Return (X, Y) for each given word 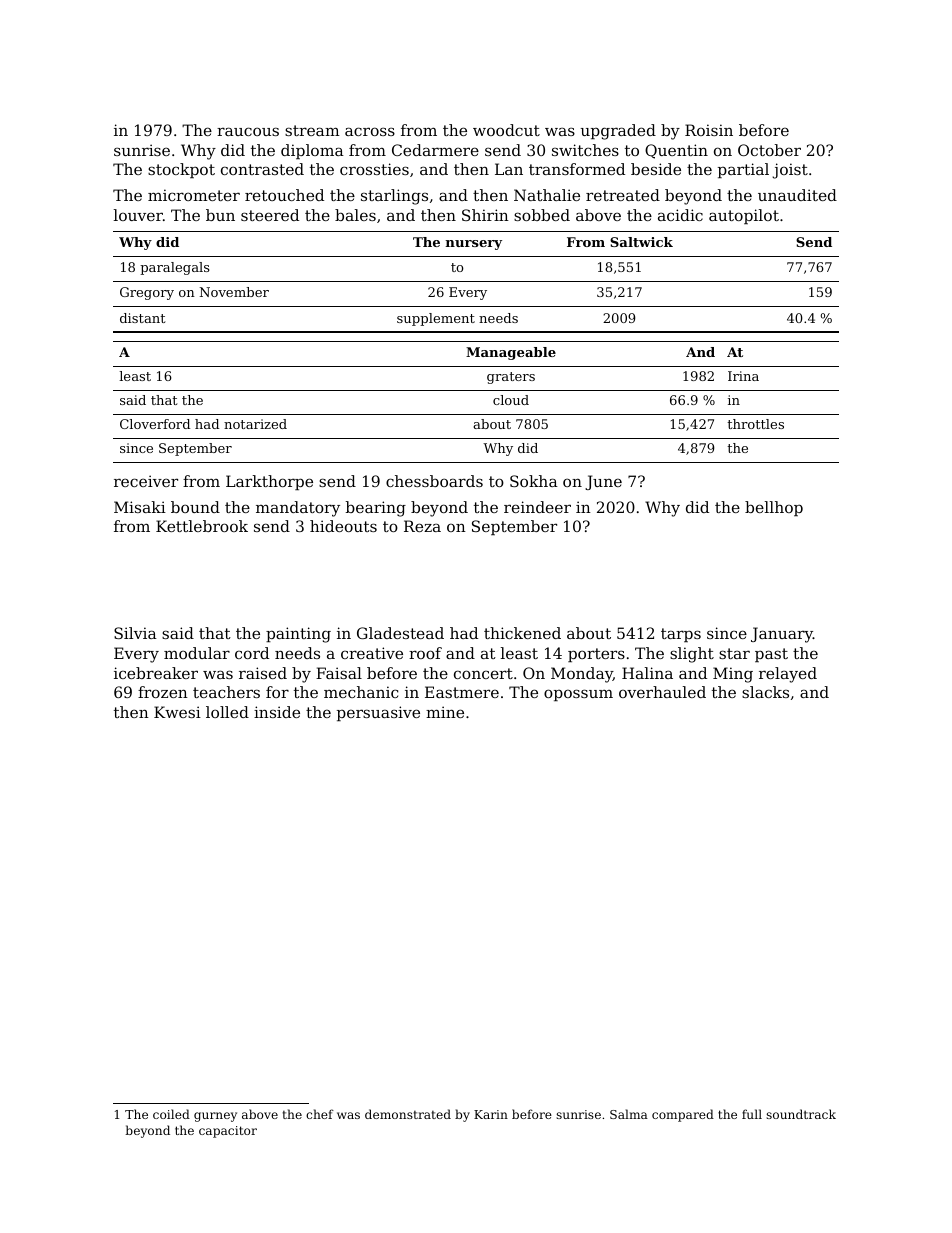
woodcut (506, 130)
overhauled (662, 692)
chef (320, 1114)
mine (445, 712)
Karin (491, 1114)
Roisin (709, 130)
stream (312, 130)
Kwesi (177, 712)
